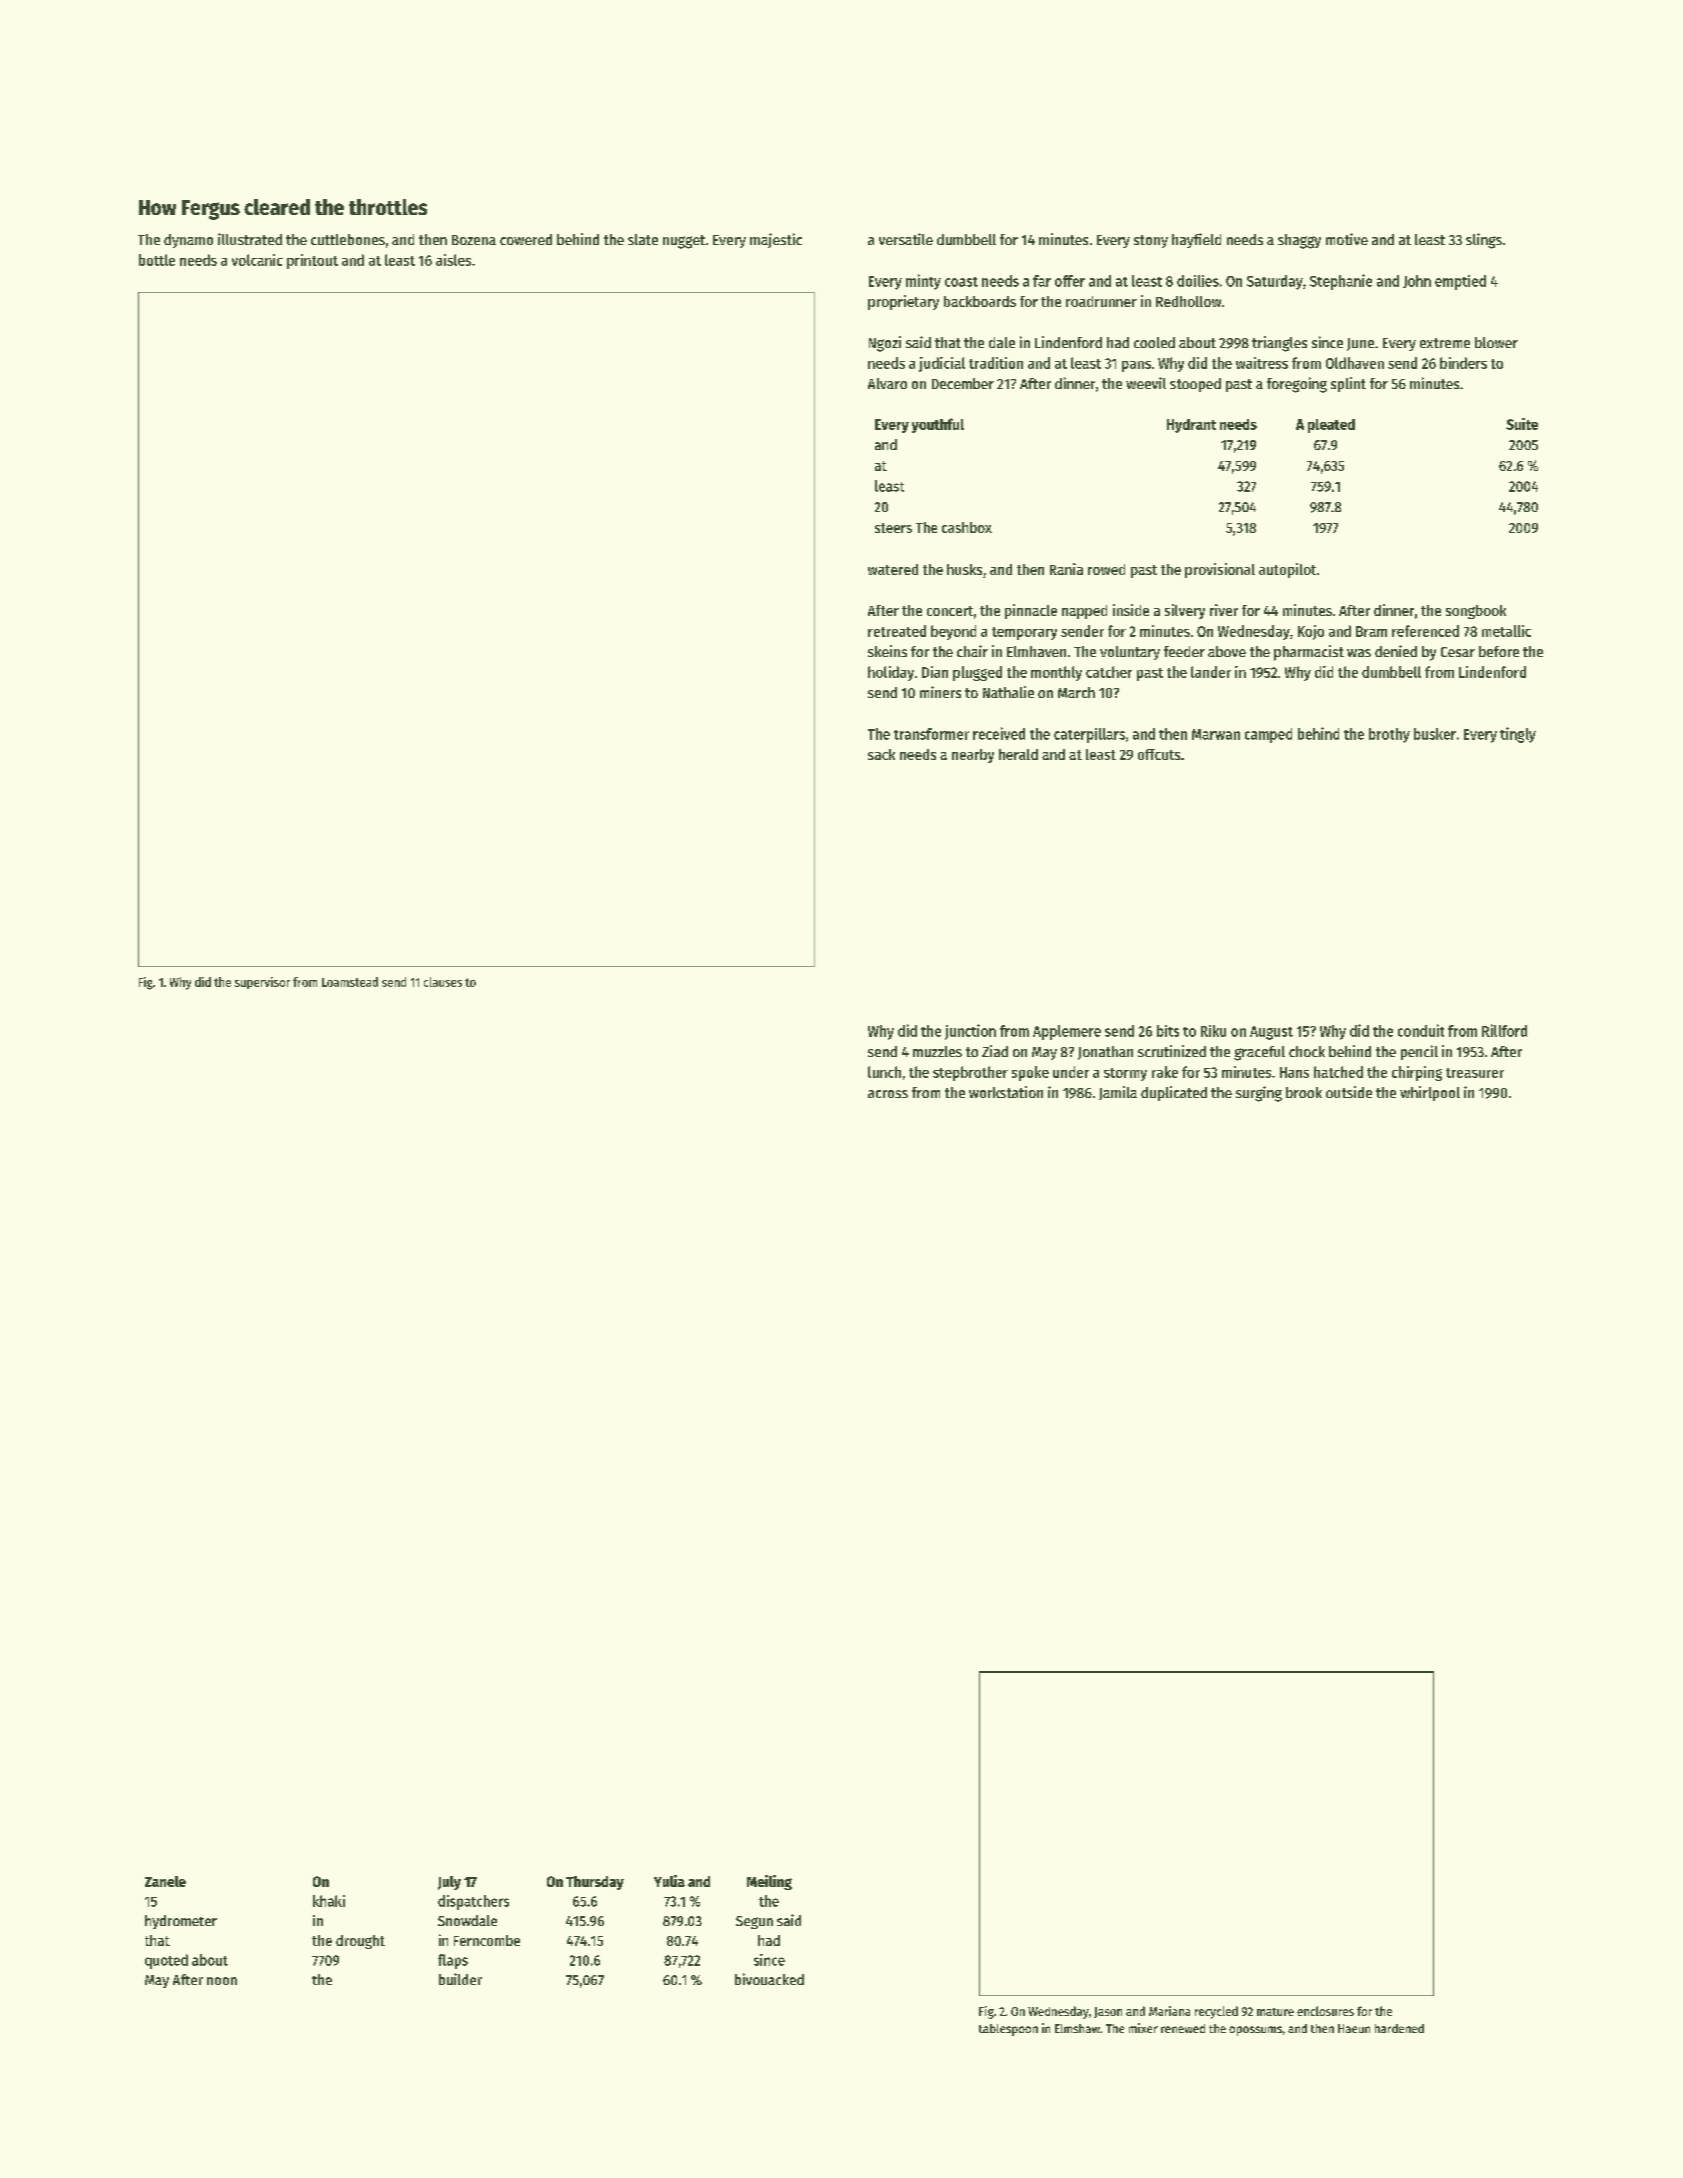  What do you see at coordinates (165, 1881) in the image?
I see `Zanele` at bounding box center [165, 1881].
